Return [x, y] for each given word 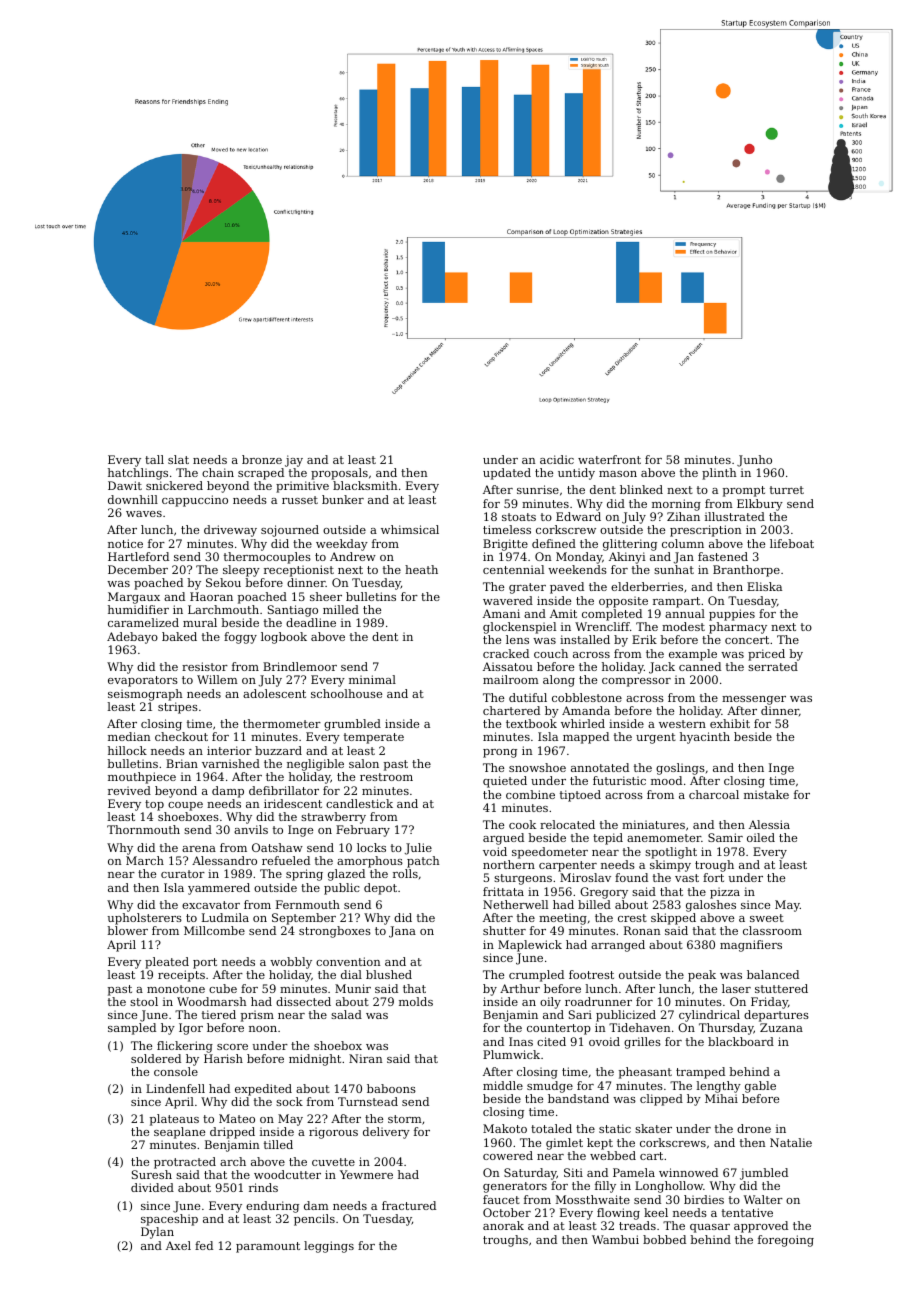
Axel [178, 1245]
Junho [754, 461]
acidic [557, 459]
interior [229, 750]
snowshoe [537, 767]
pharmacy [738, 628]
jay [294, 461]
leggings [329, 1247]
